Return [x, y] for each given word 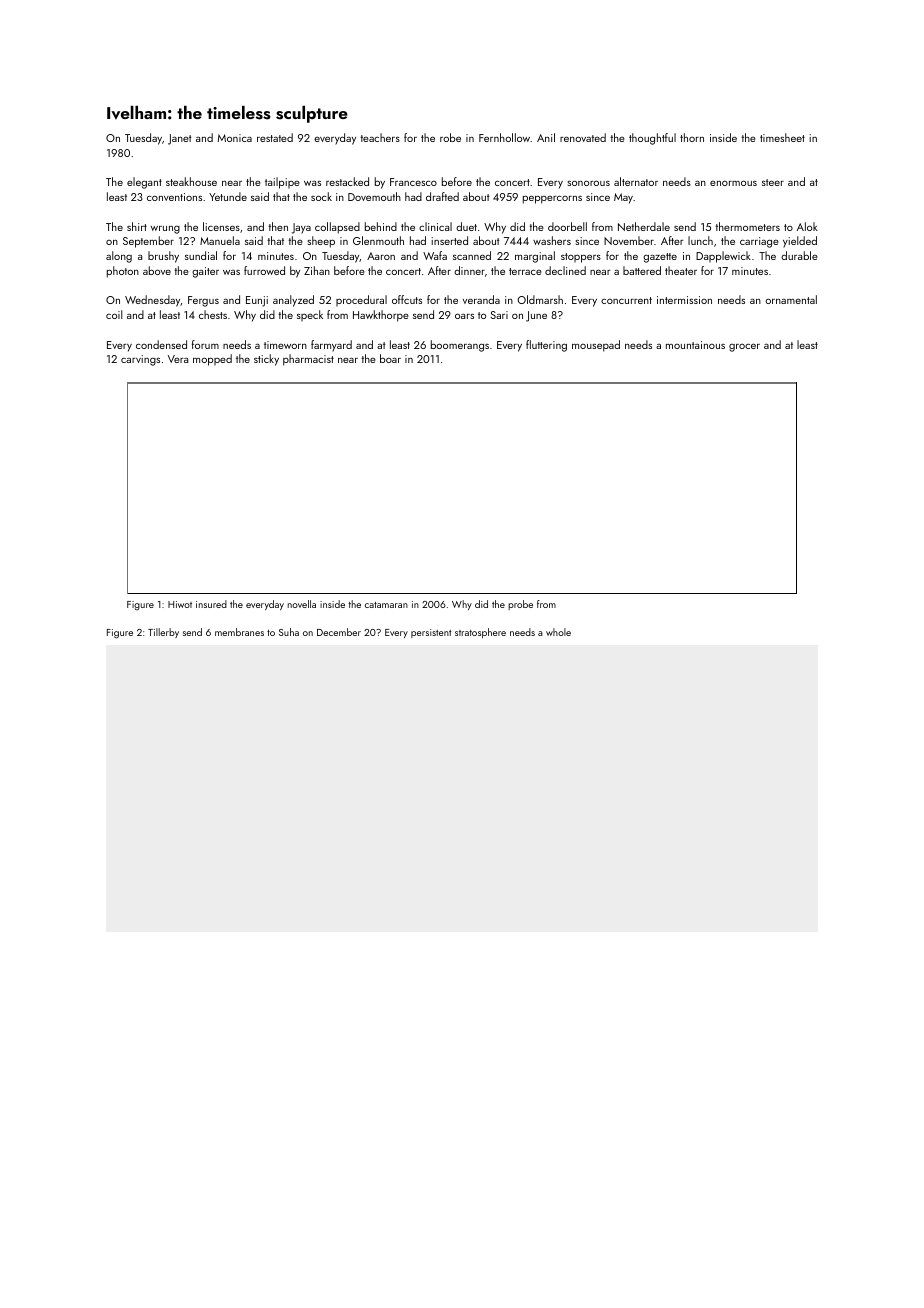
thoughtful [652, 139]
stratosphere [480, 633]
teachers [380, 137]
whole [558, 632]
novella [302, 604]
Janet [180, 139]
